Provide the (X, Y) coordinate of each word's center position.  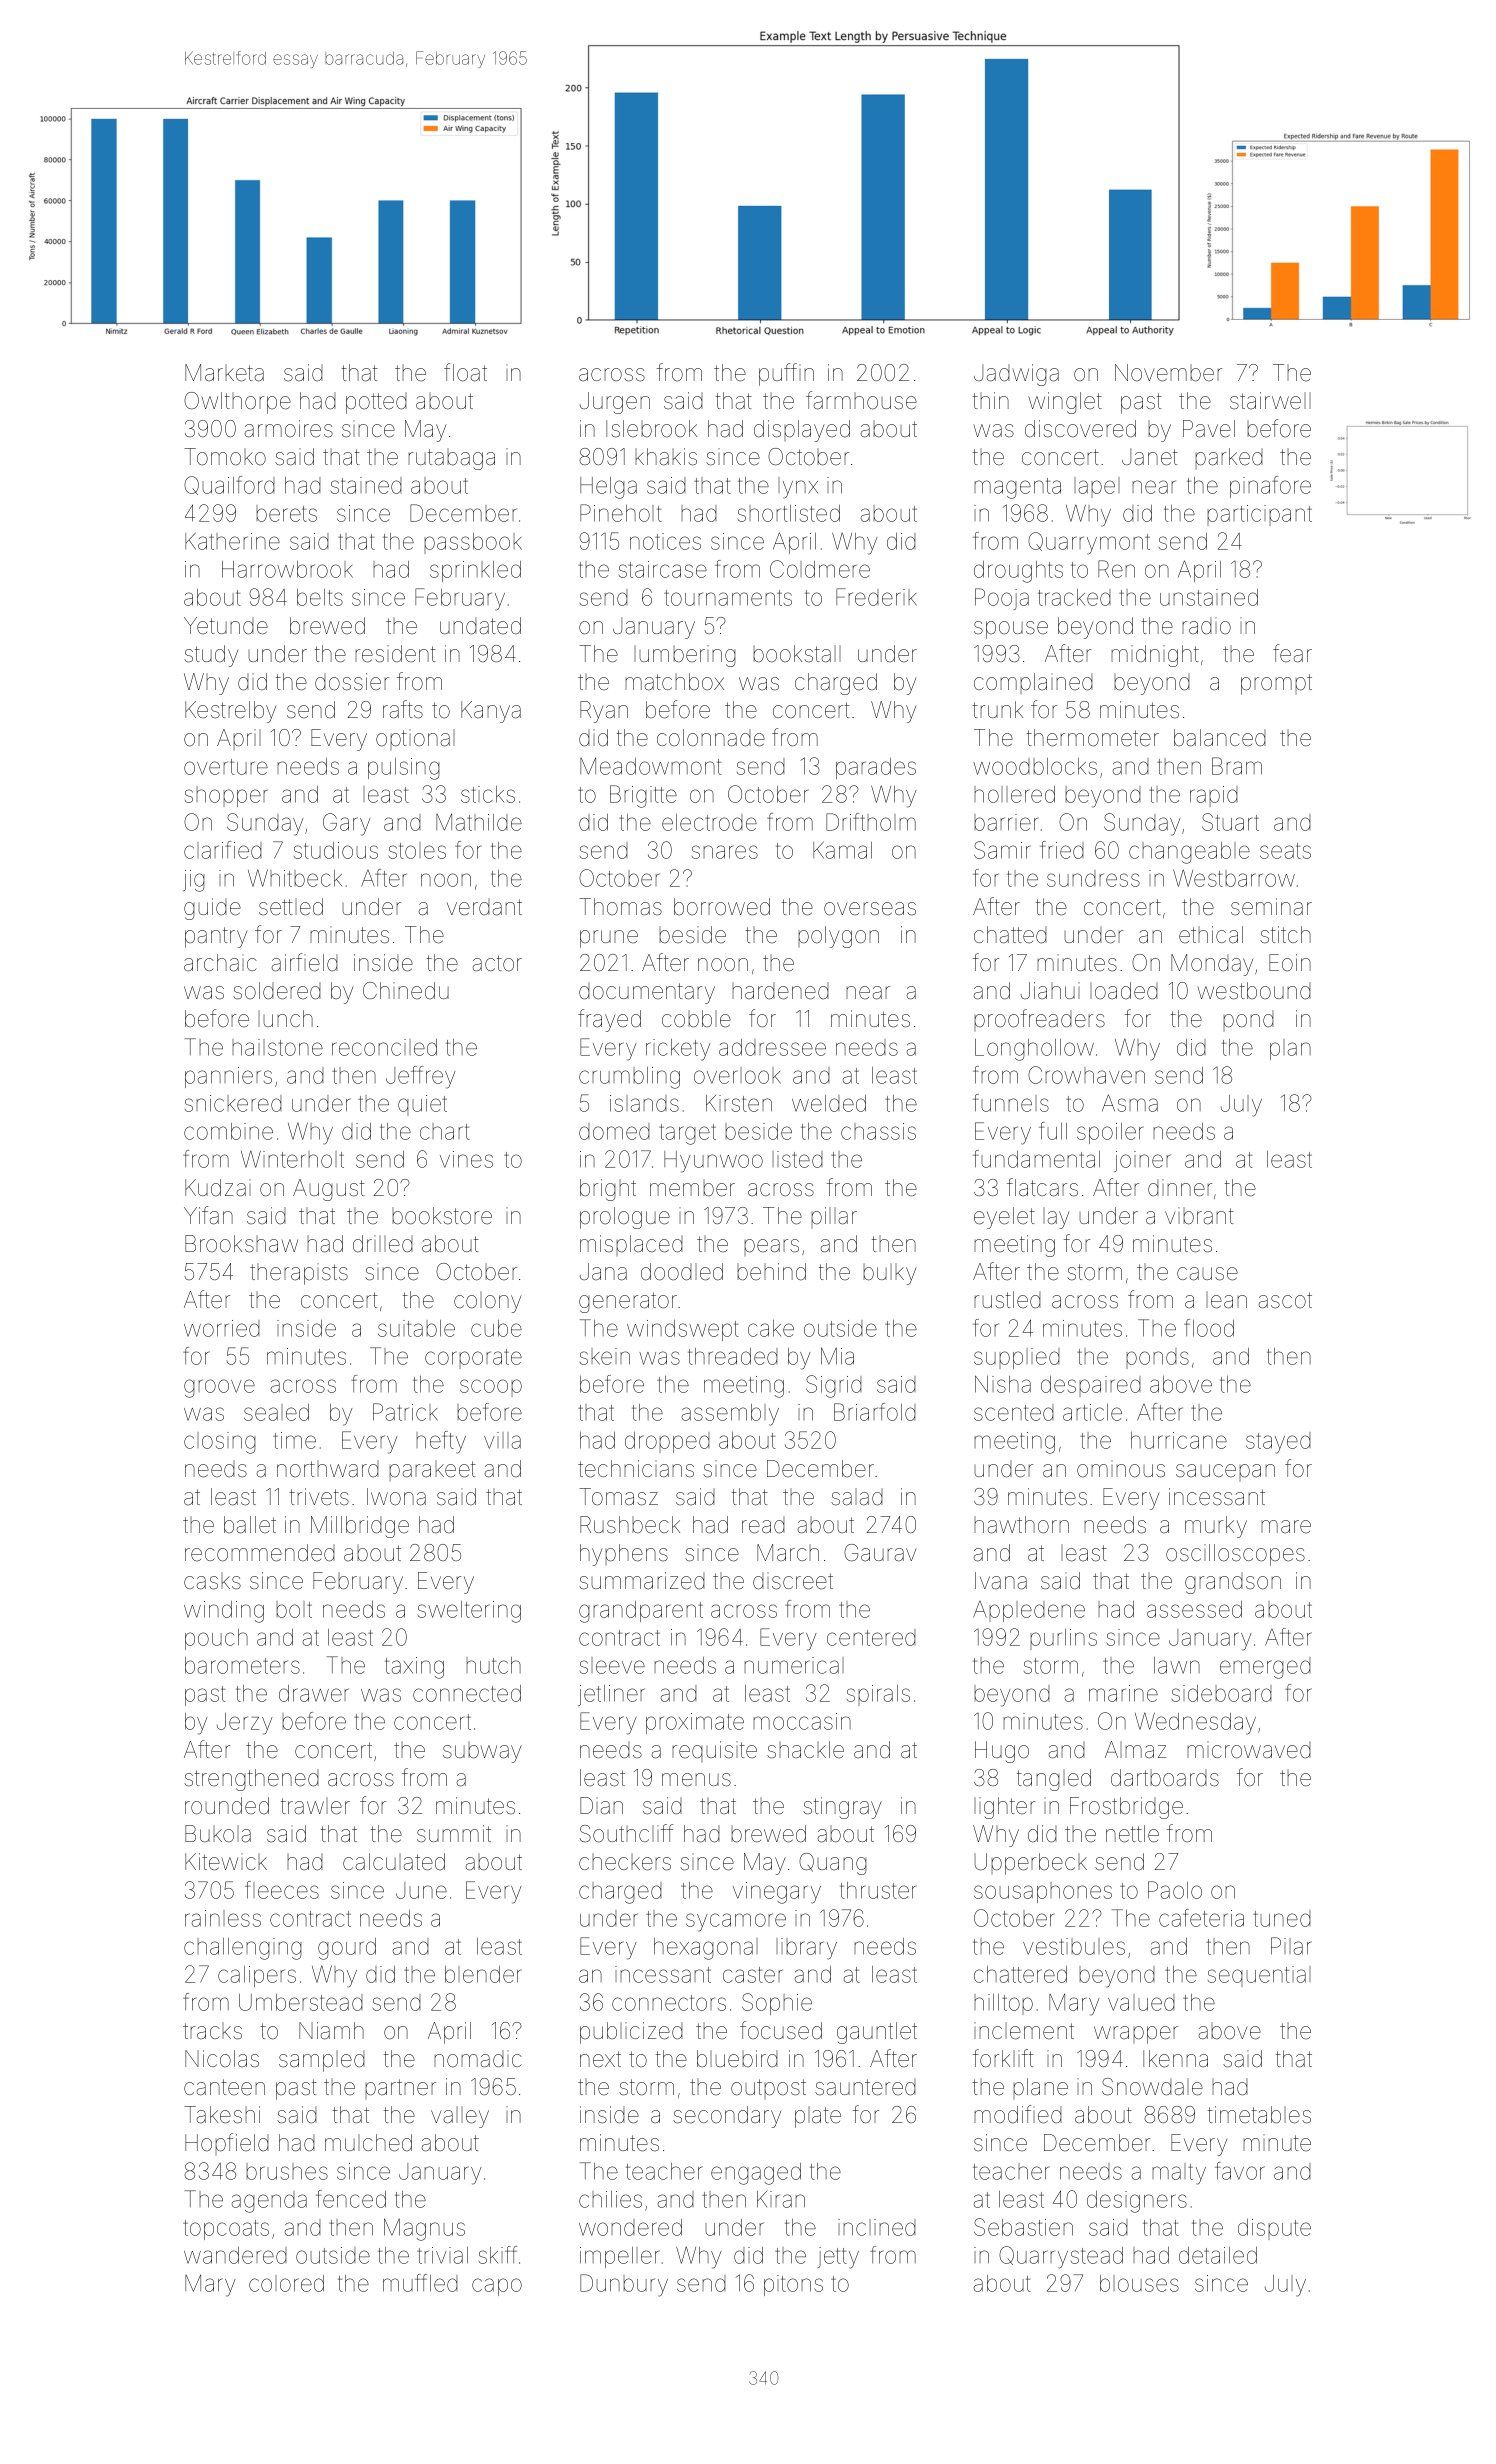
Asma (1130, 1103)
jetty (838, 2258)
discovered (1080, 429)
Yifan (208, 1215)
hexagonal (706, 1949)
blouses (1139, 2283)
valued (1141, 2002)
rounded (227, 1806)
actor (497, 963)
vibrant (1199, 1216)
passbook (473, 543)
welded (829, 1103)
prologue (625, 1218)
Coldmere (820, 569)
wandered (235, 2255)
